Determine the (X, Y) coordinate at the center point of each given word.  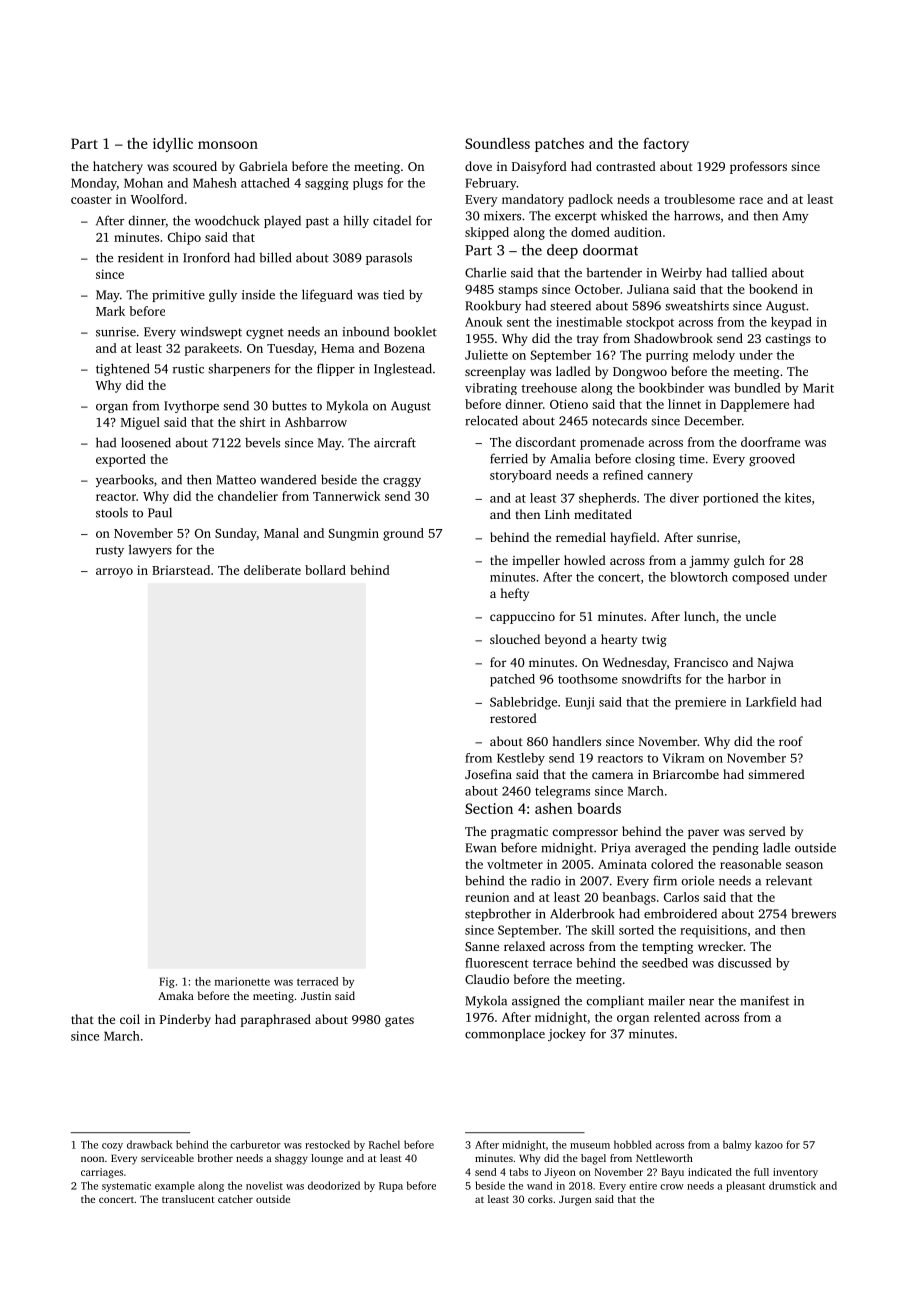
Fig (167, 982)
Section (489, 808)
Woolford (157, 199)
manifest (764, 1000)
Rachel (384, 1144)
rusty (110, 551)
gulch (749, 561)
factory (666, 144)
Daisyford (539, 167)
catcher (235, 1199)
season (804, 865)
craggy (402, 482)
